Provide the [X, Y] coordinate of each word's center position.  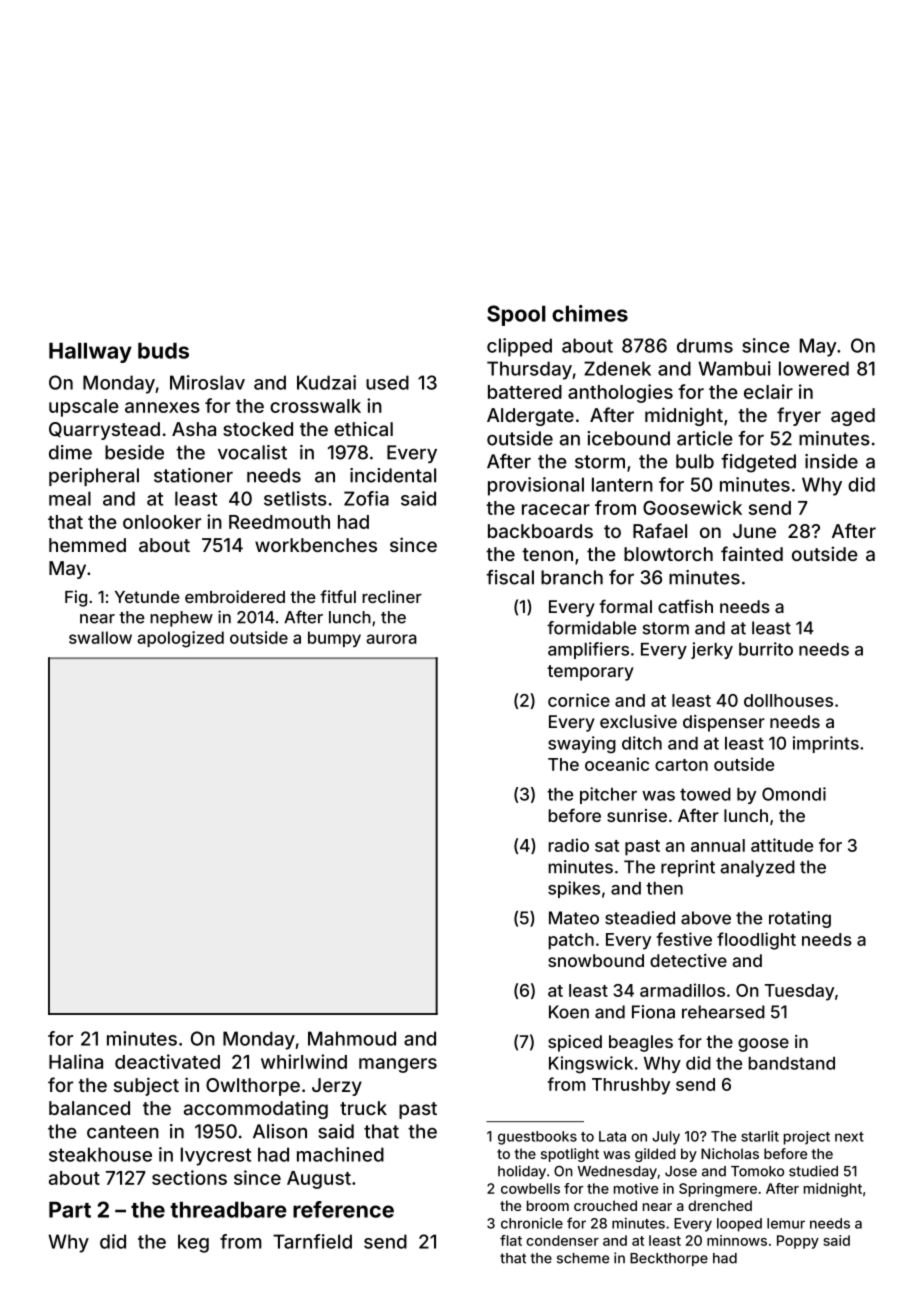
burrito [766, 649]
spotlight [570, 1155]
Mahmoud [352, 1038]
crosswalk [315, 406]
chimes [590, 313]
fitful [338, 596]
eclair [768, 391]
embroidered [235, 596]
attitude [782, 845]
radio [569, 845]
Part [70, 1209]
